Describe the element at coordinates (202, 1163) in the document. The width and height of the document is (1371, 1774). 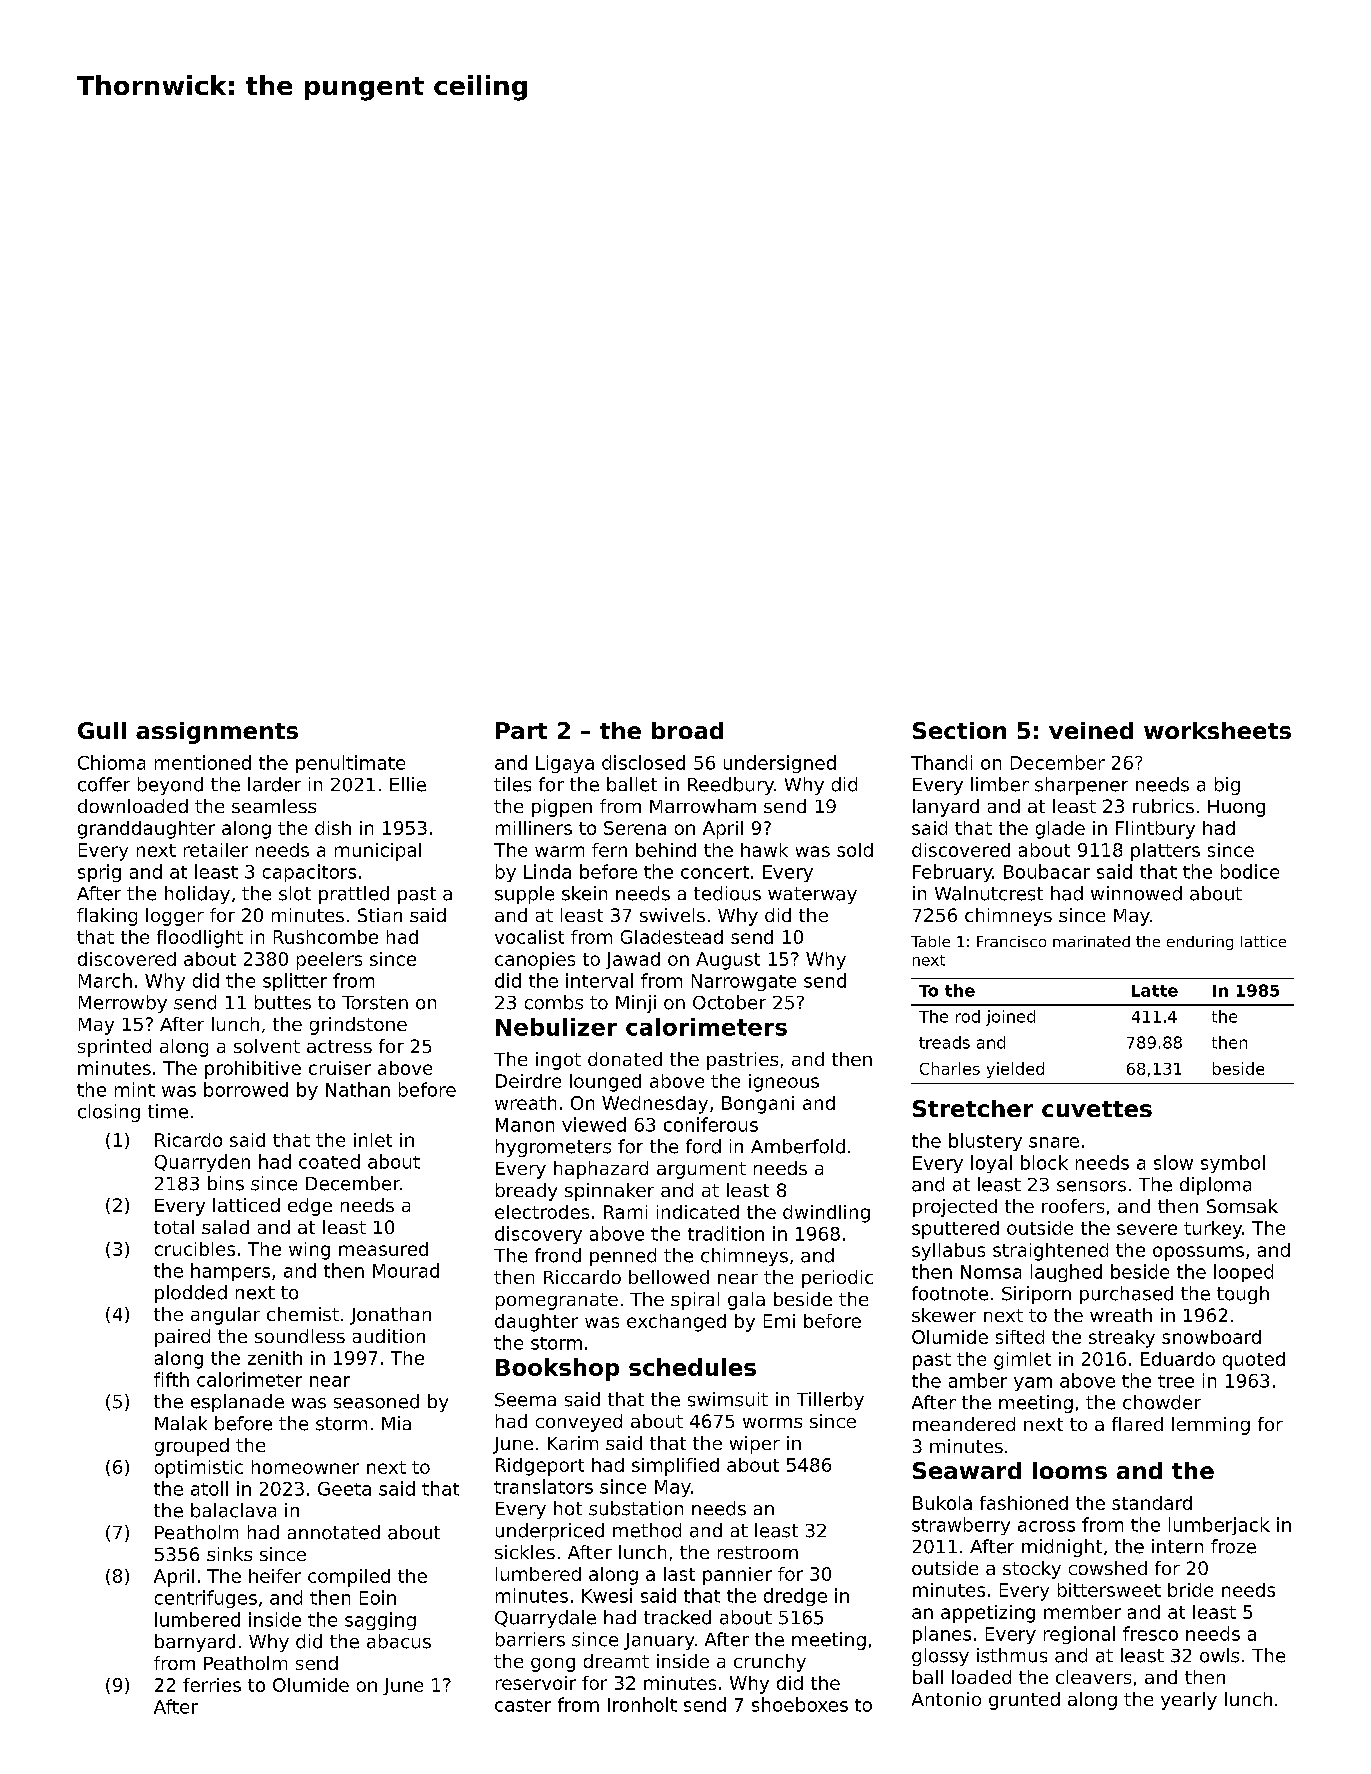
I see `Quarryden` at that location.
